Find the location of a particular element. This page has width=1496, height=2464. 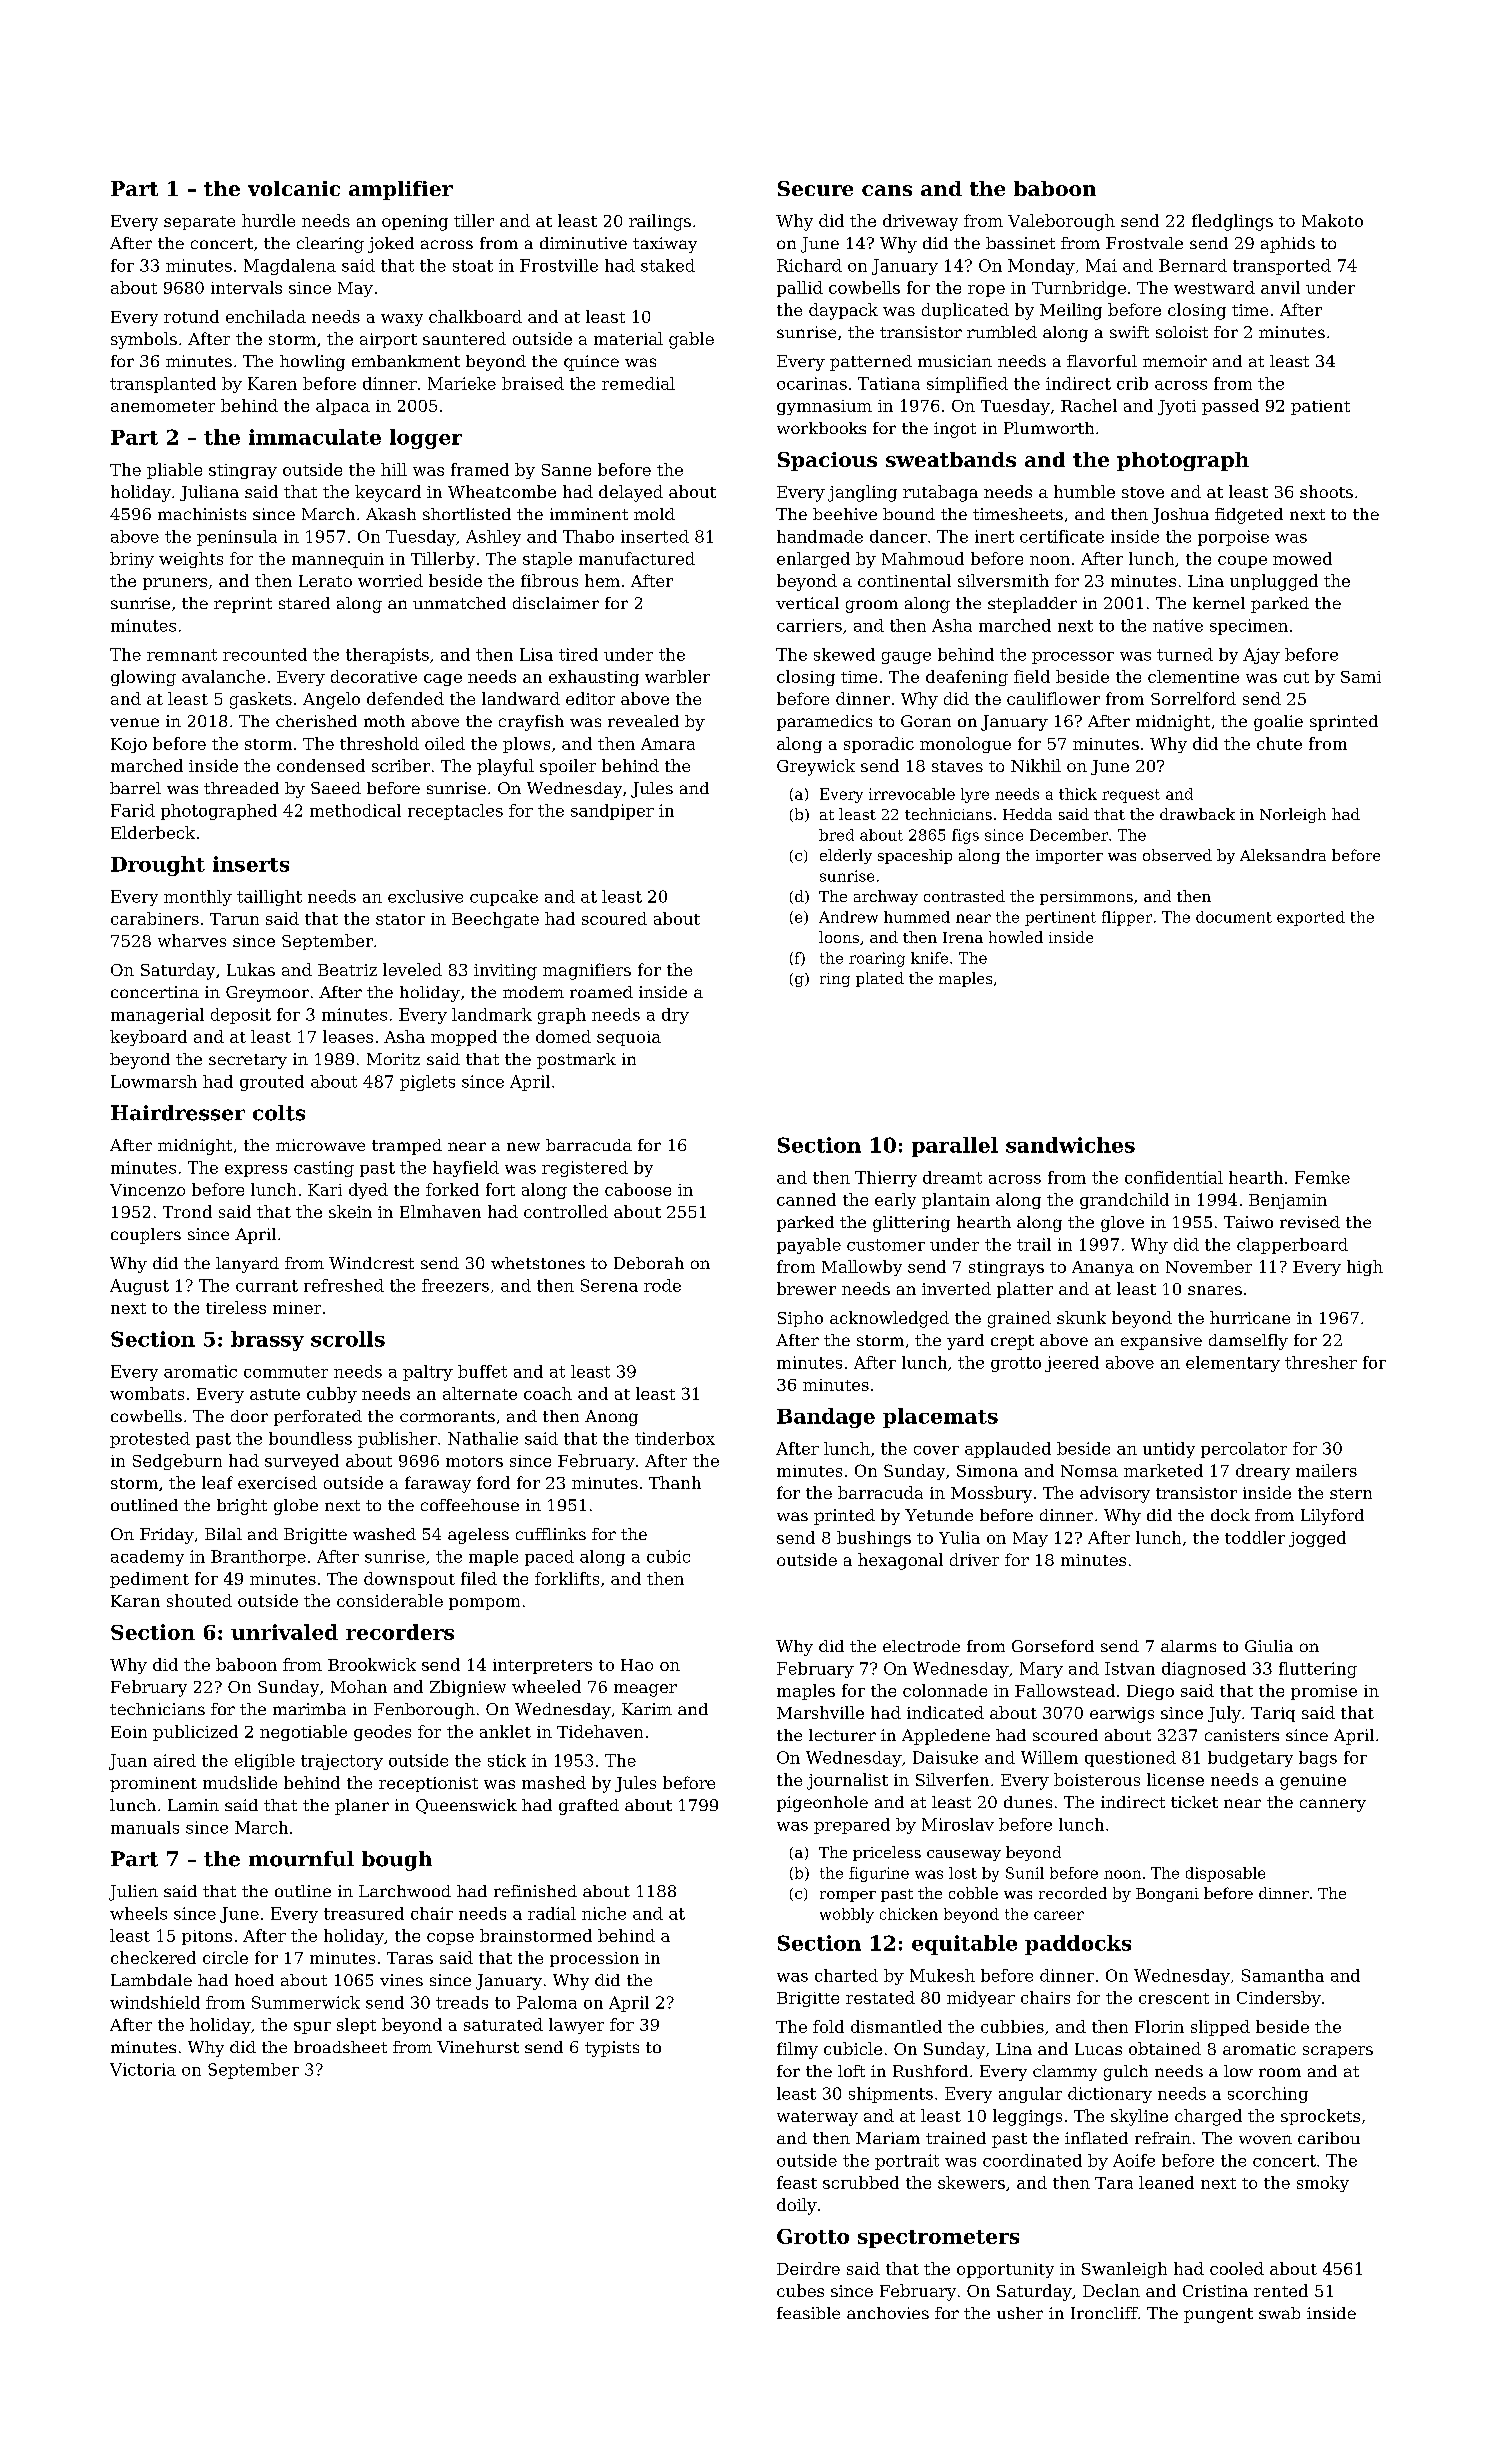

Nomsa is located at coordinates (1089, 1471).
